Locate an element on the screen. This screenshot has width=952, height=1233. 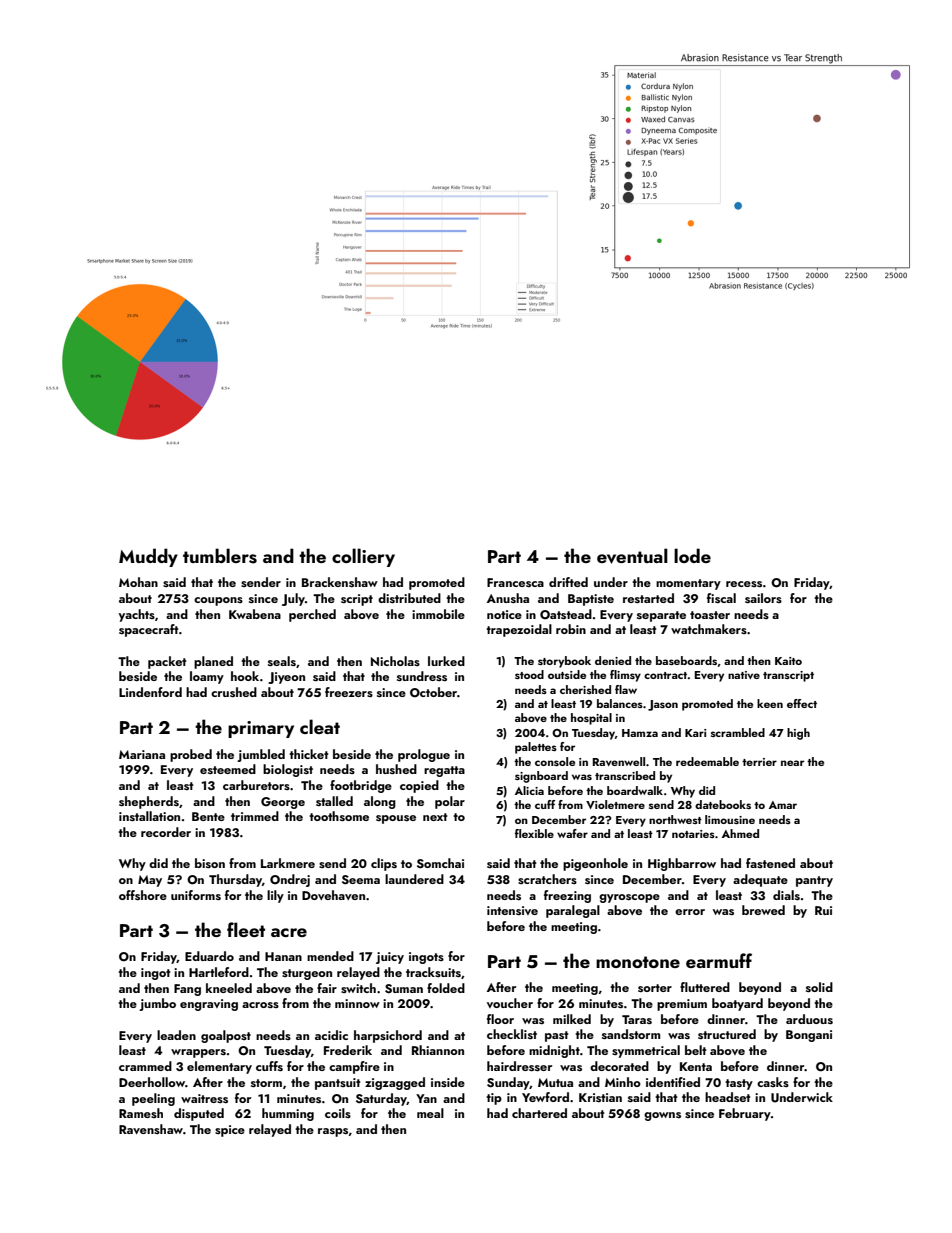
crushed is located at coordinates (234, 692).
